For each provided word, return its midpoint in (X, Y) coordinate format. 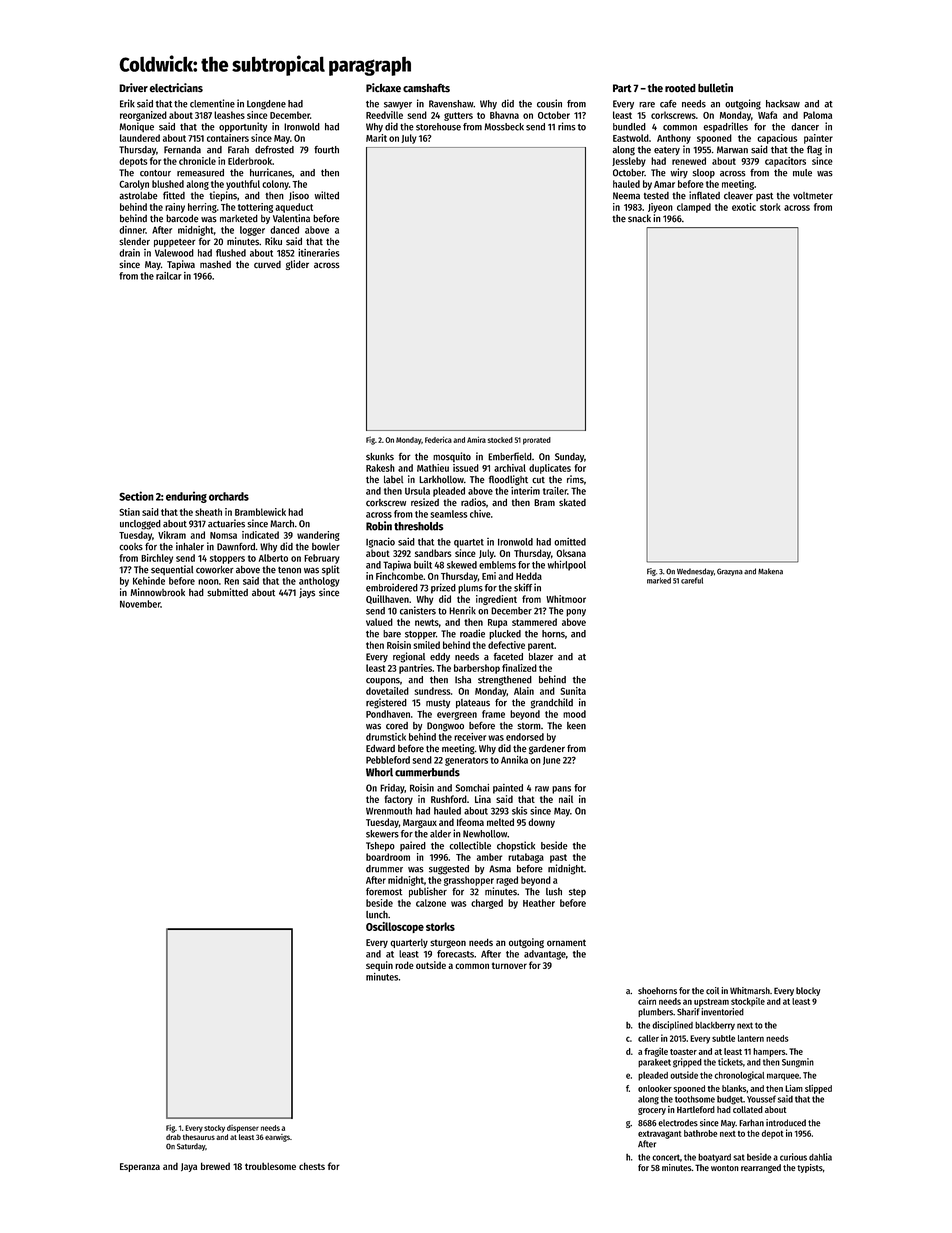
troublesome (270, 1166)
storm (529, 726)
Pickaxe (383, 88)
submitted (227, 592)
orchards (229, 496)
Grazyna (730, 572)
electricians (176, 88)
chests (312, 1166)
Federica (438, 439)
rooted (680, 88)
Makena (770, 571)
